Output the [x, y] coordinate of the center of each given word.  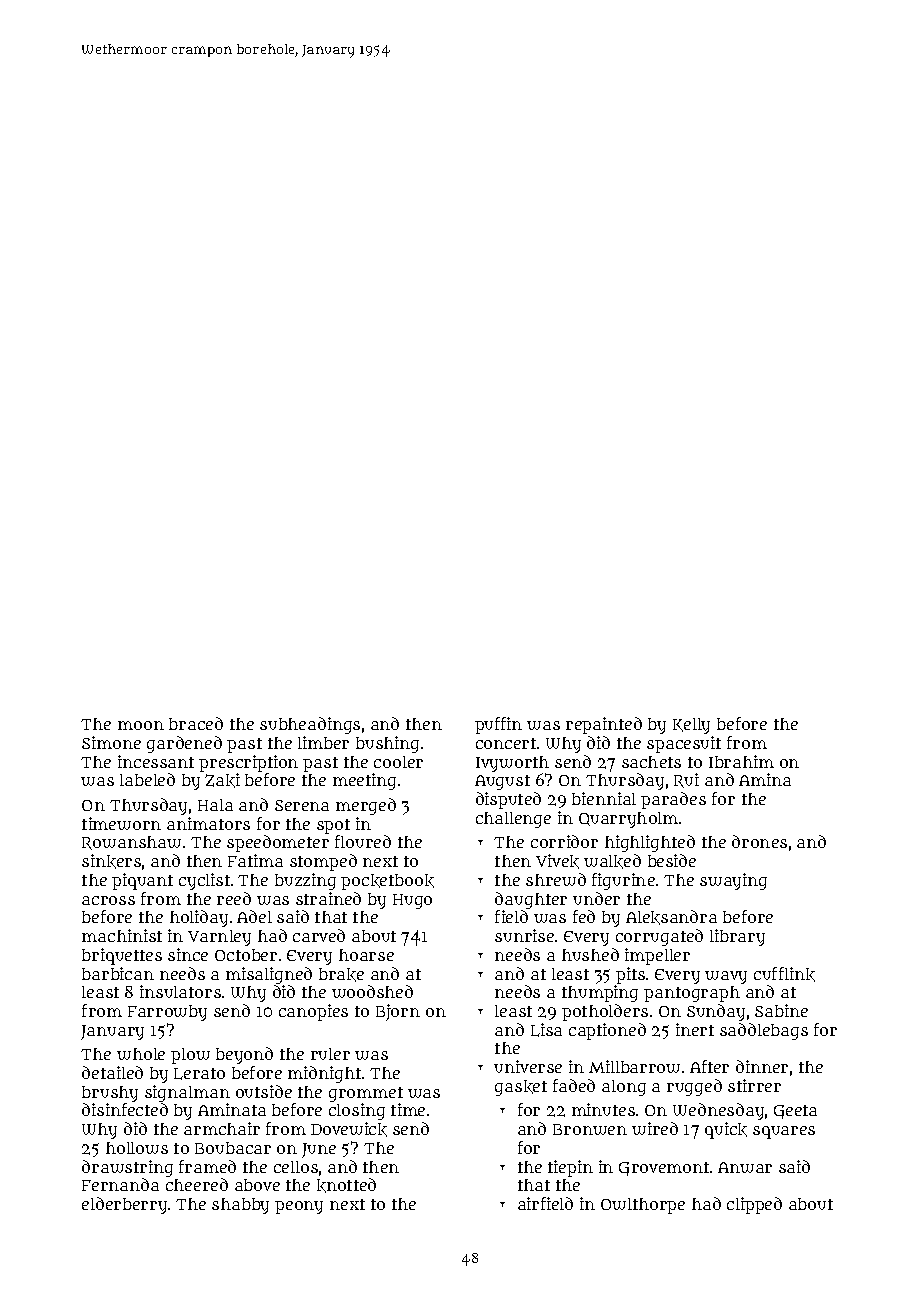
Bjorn [398, 1012]
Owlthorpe [643, 1206]
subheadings [310, 725]
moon [141, 725]
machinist [122, 935]
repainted [604, 725]
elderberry [124, 1205]
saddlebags [764, 1031]
